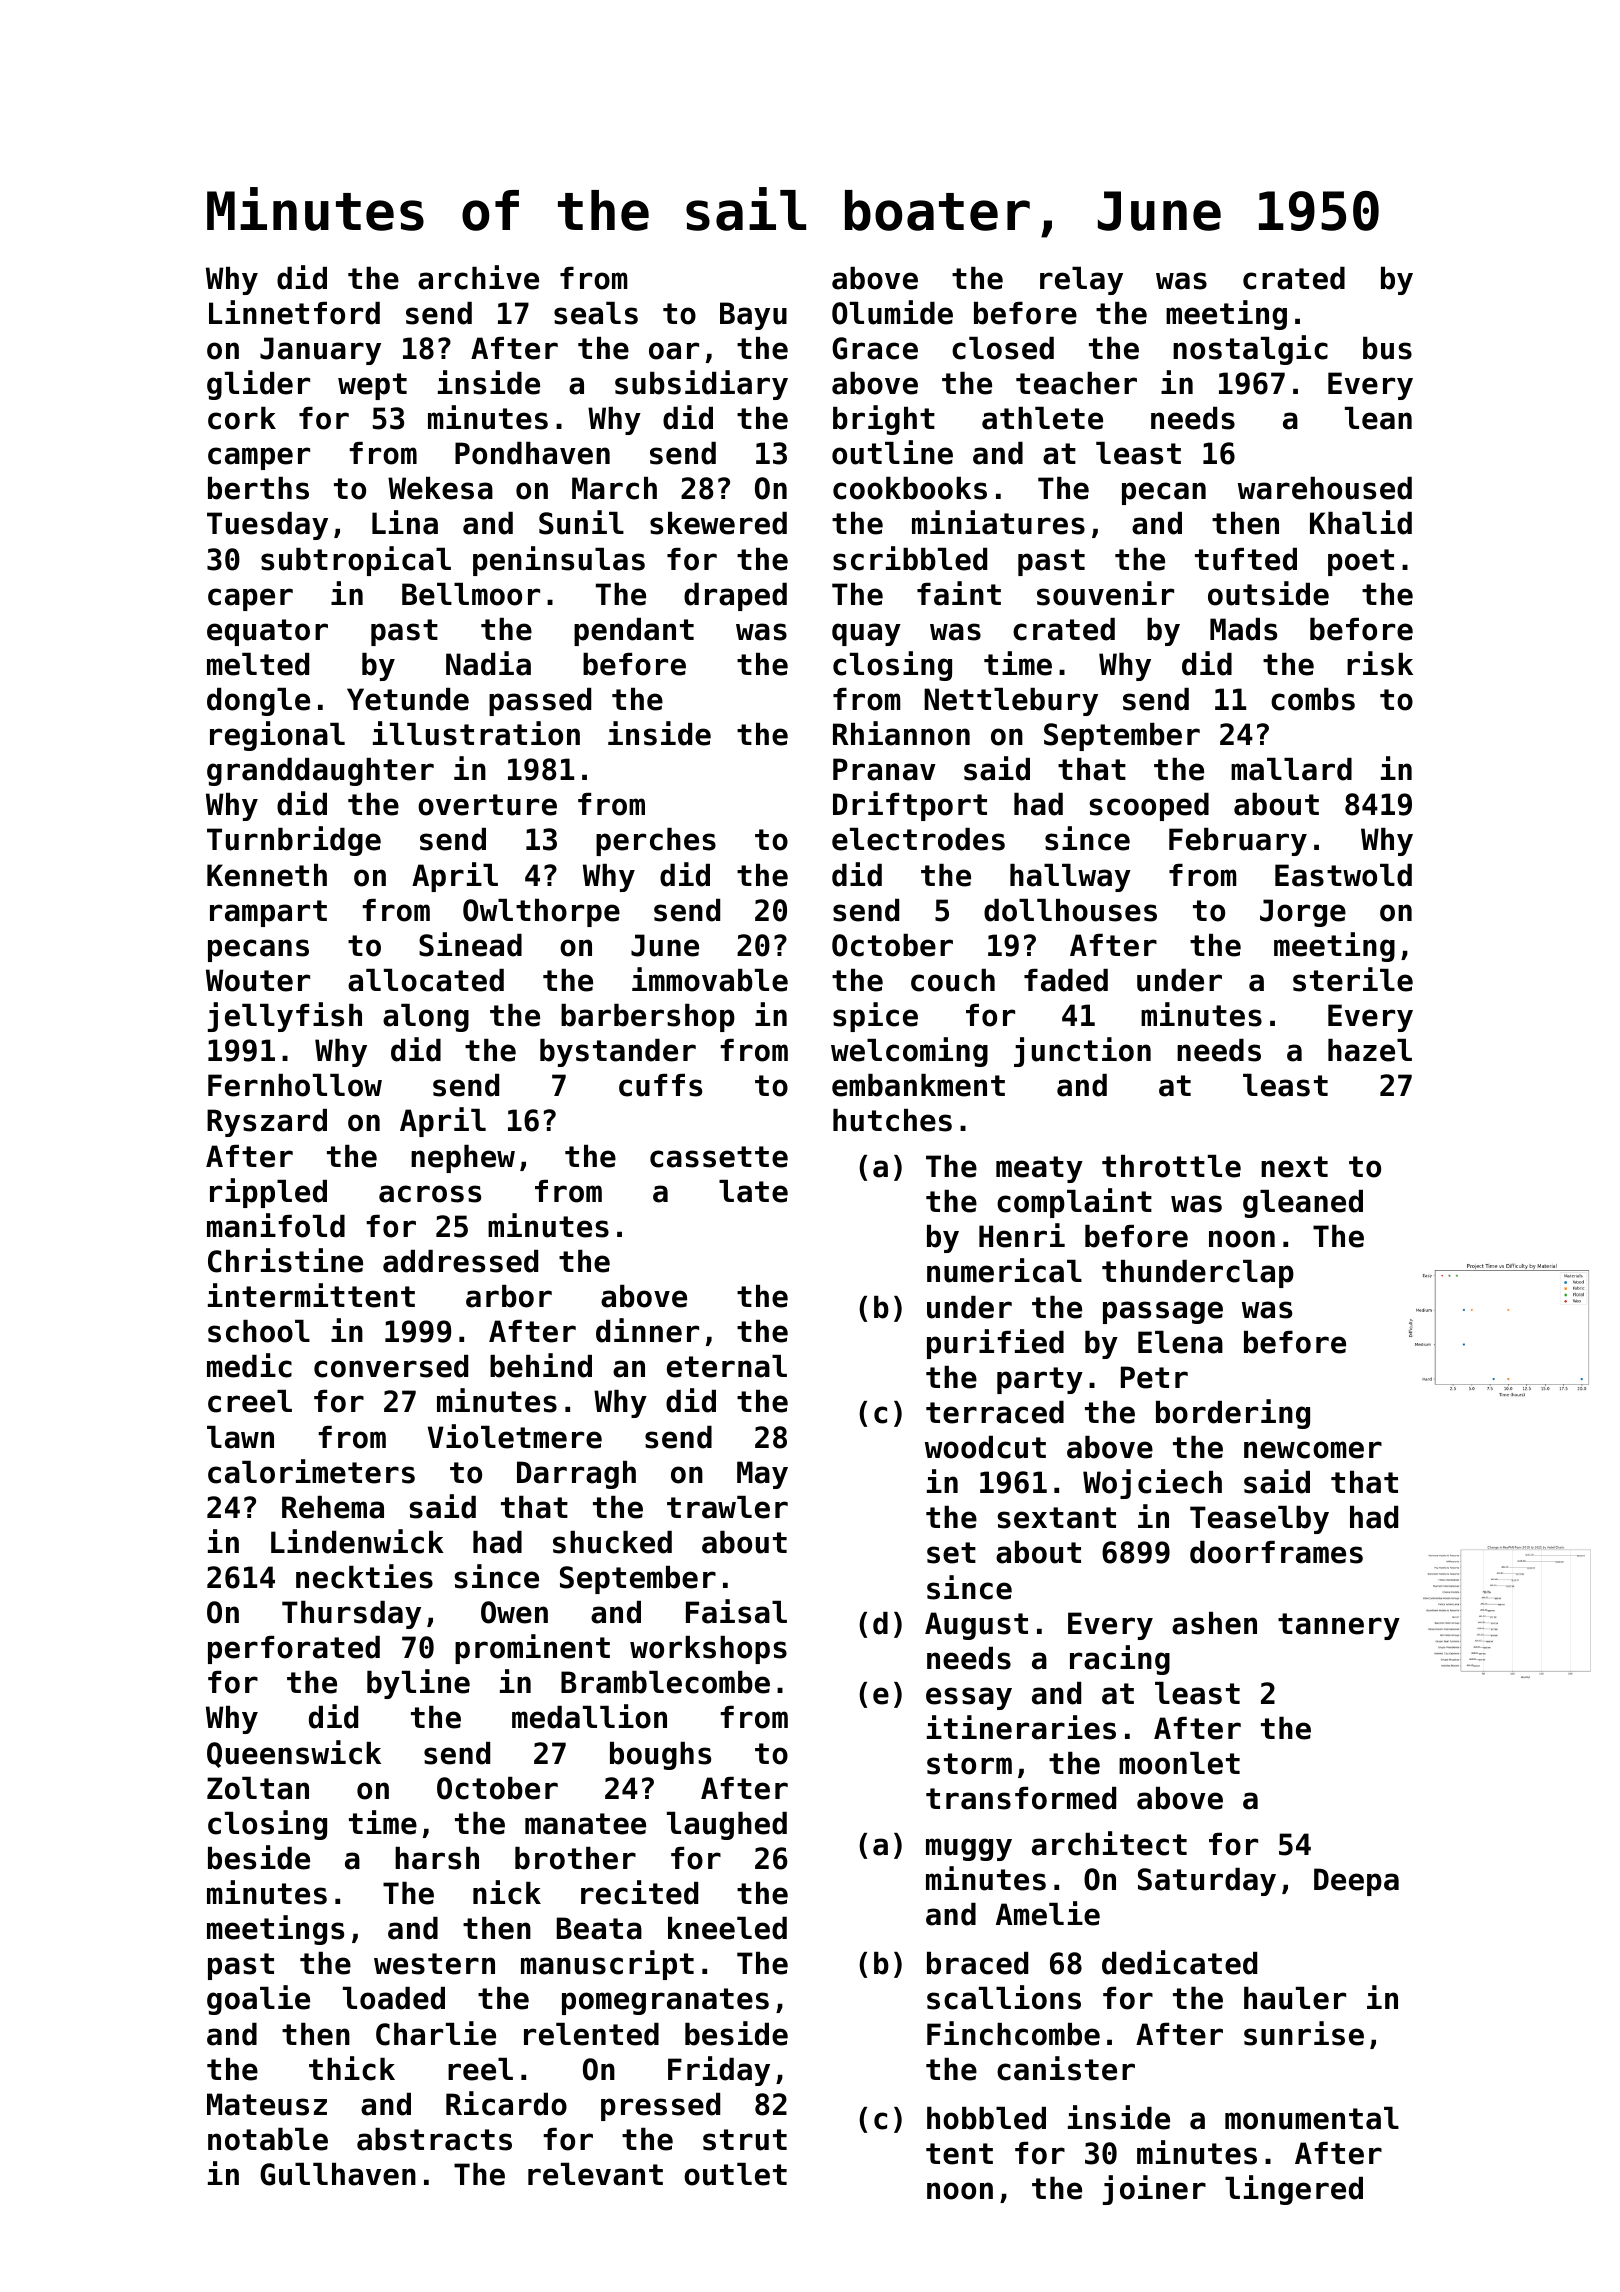 The width and height of the image is (1620, 2292). What do you see at coordinates (1081, 281) in the image?
I see `relay` at bounding box center [1081, 281].
